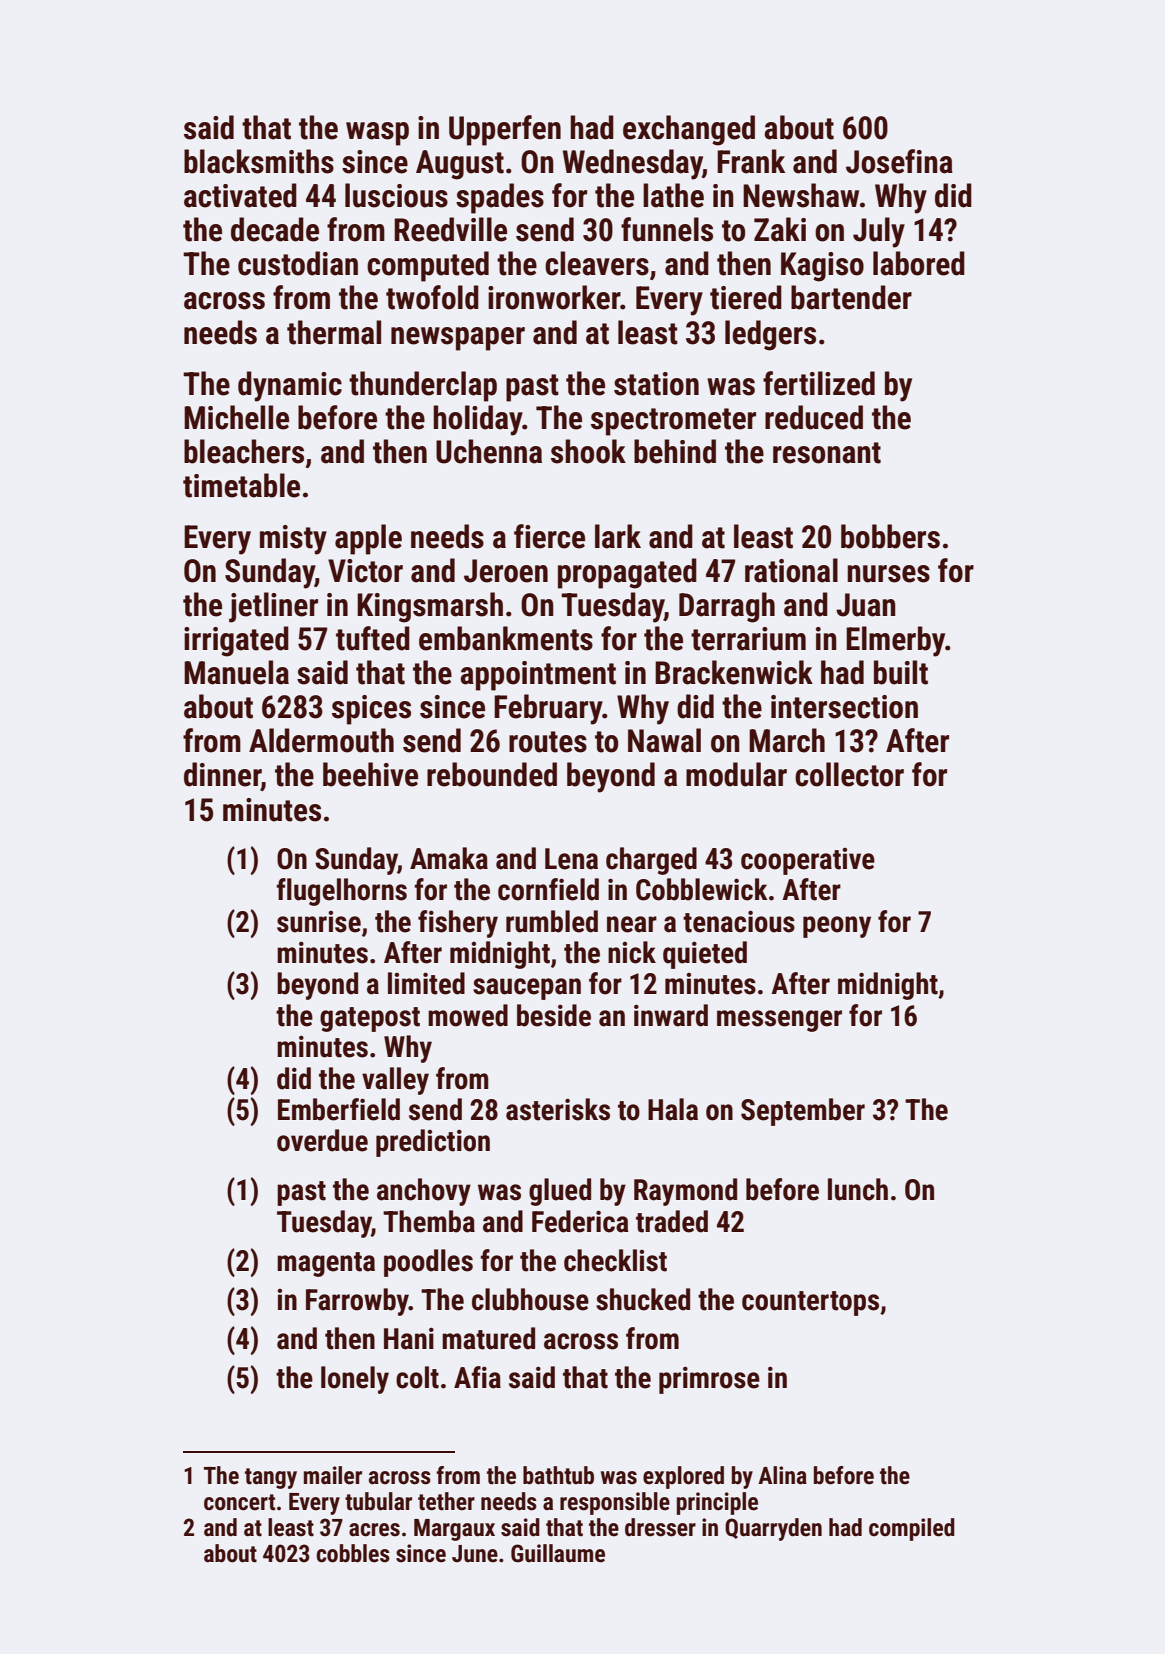 The height and width of the page is (1654, 1165). I want to click on tenacious, so click(739, 921).
